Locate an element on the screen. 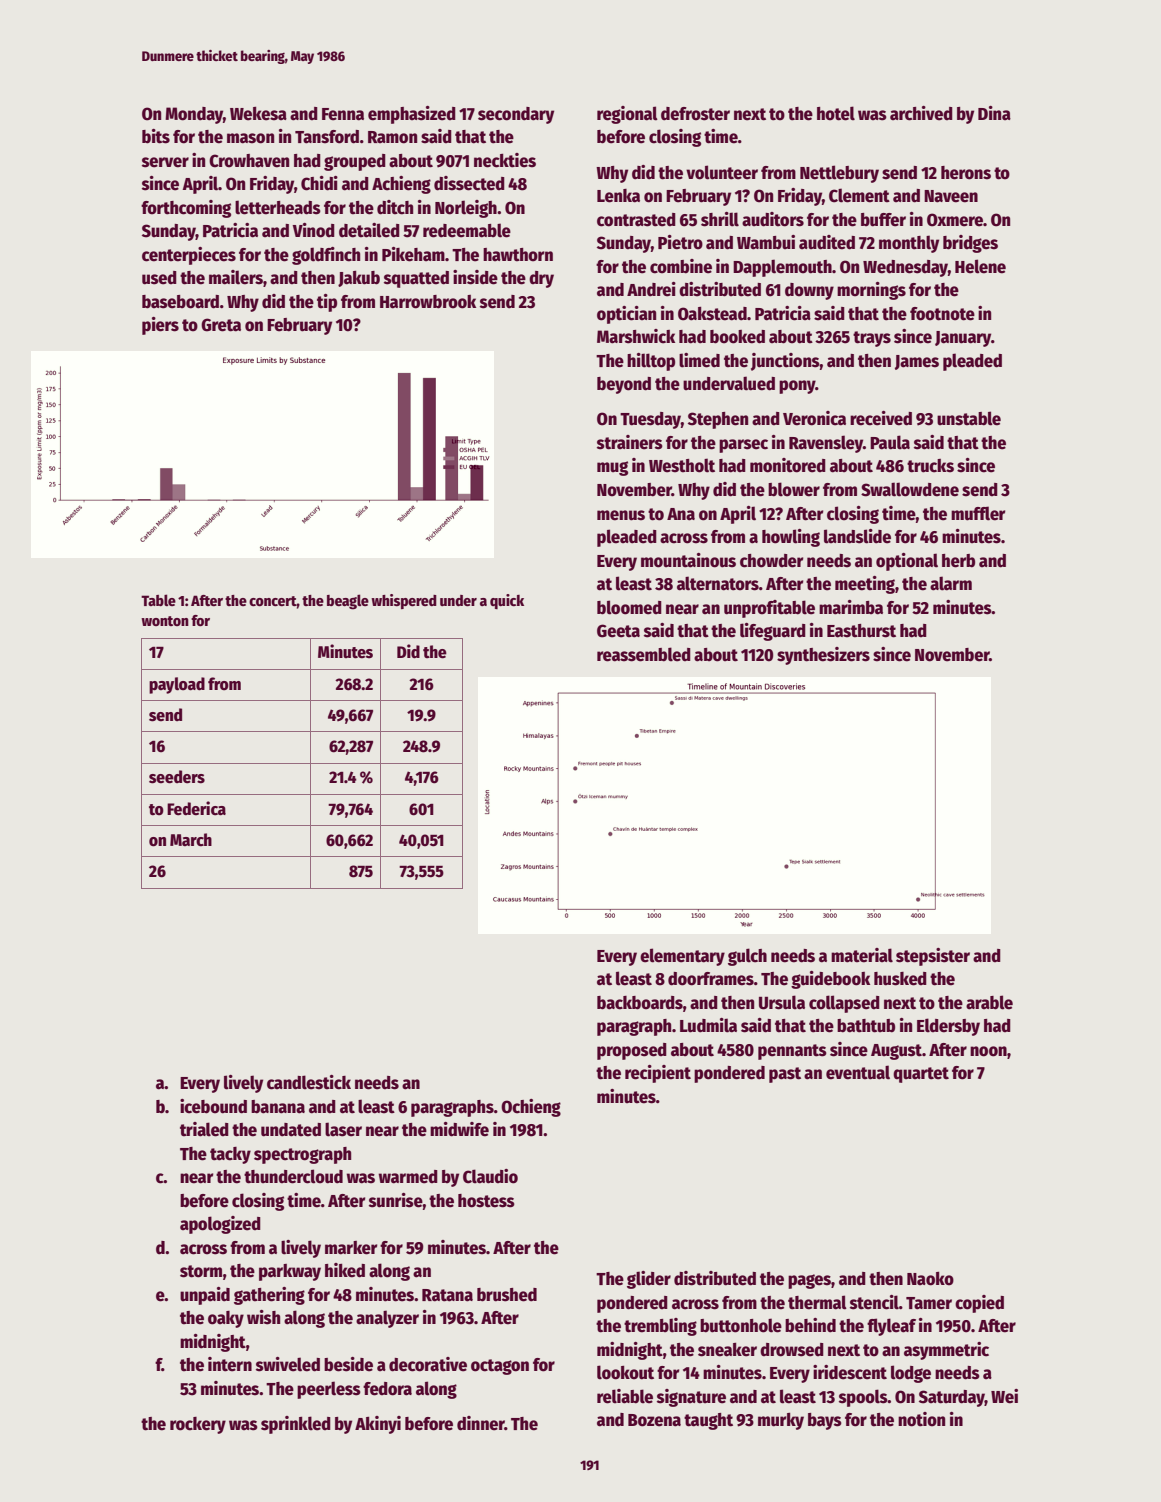  lookout is located at coordinates (625, 1372).
